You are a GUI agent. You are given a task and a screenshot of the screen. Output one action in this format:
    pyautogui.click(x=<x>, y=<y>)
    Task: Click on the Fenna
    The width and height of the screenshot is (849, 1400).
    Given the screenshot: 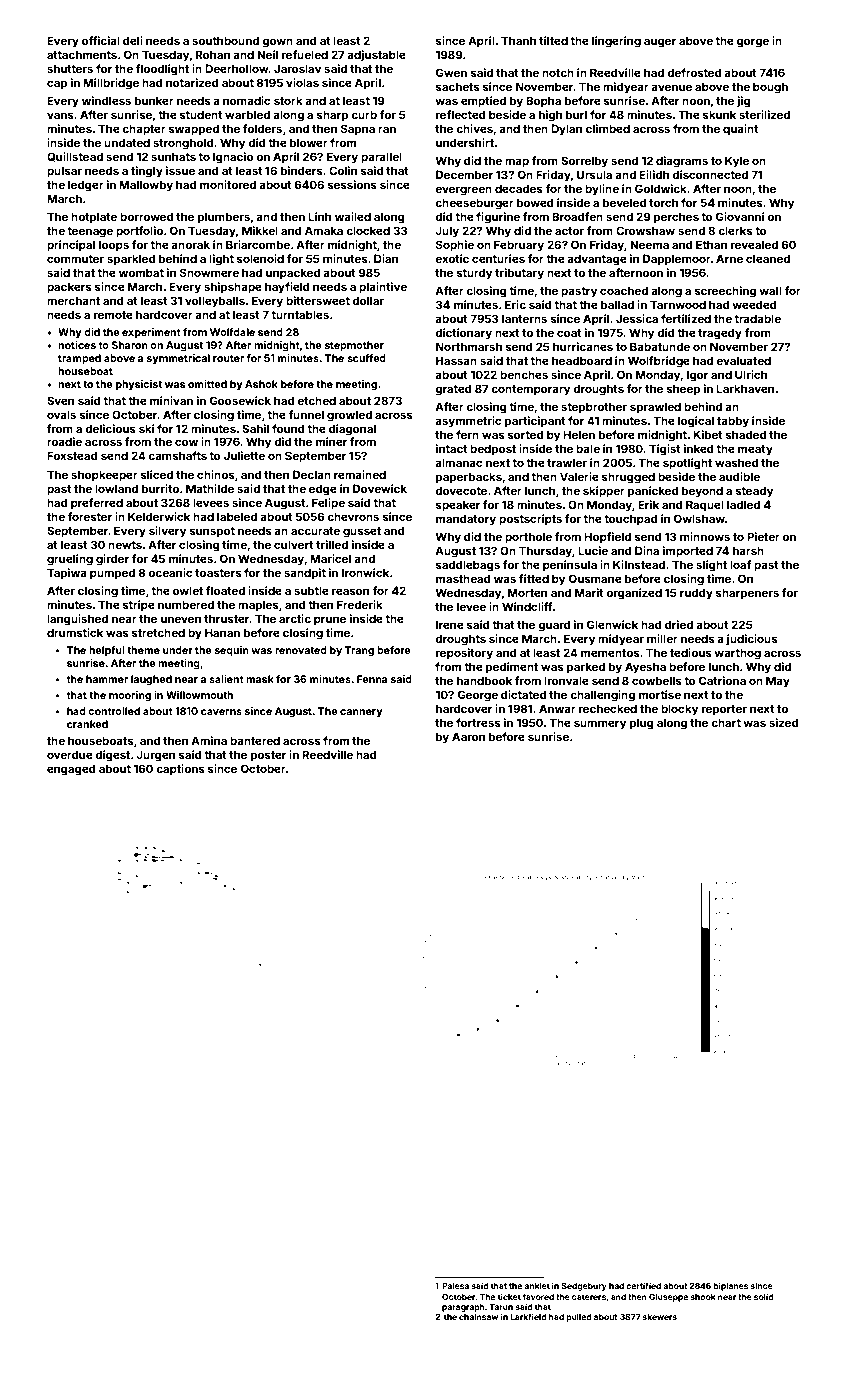 What is the action you would take?
    pyautogui.click(x=372, y=679)
